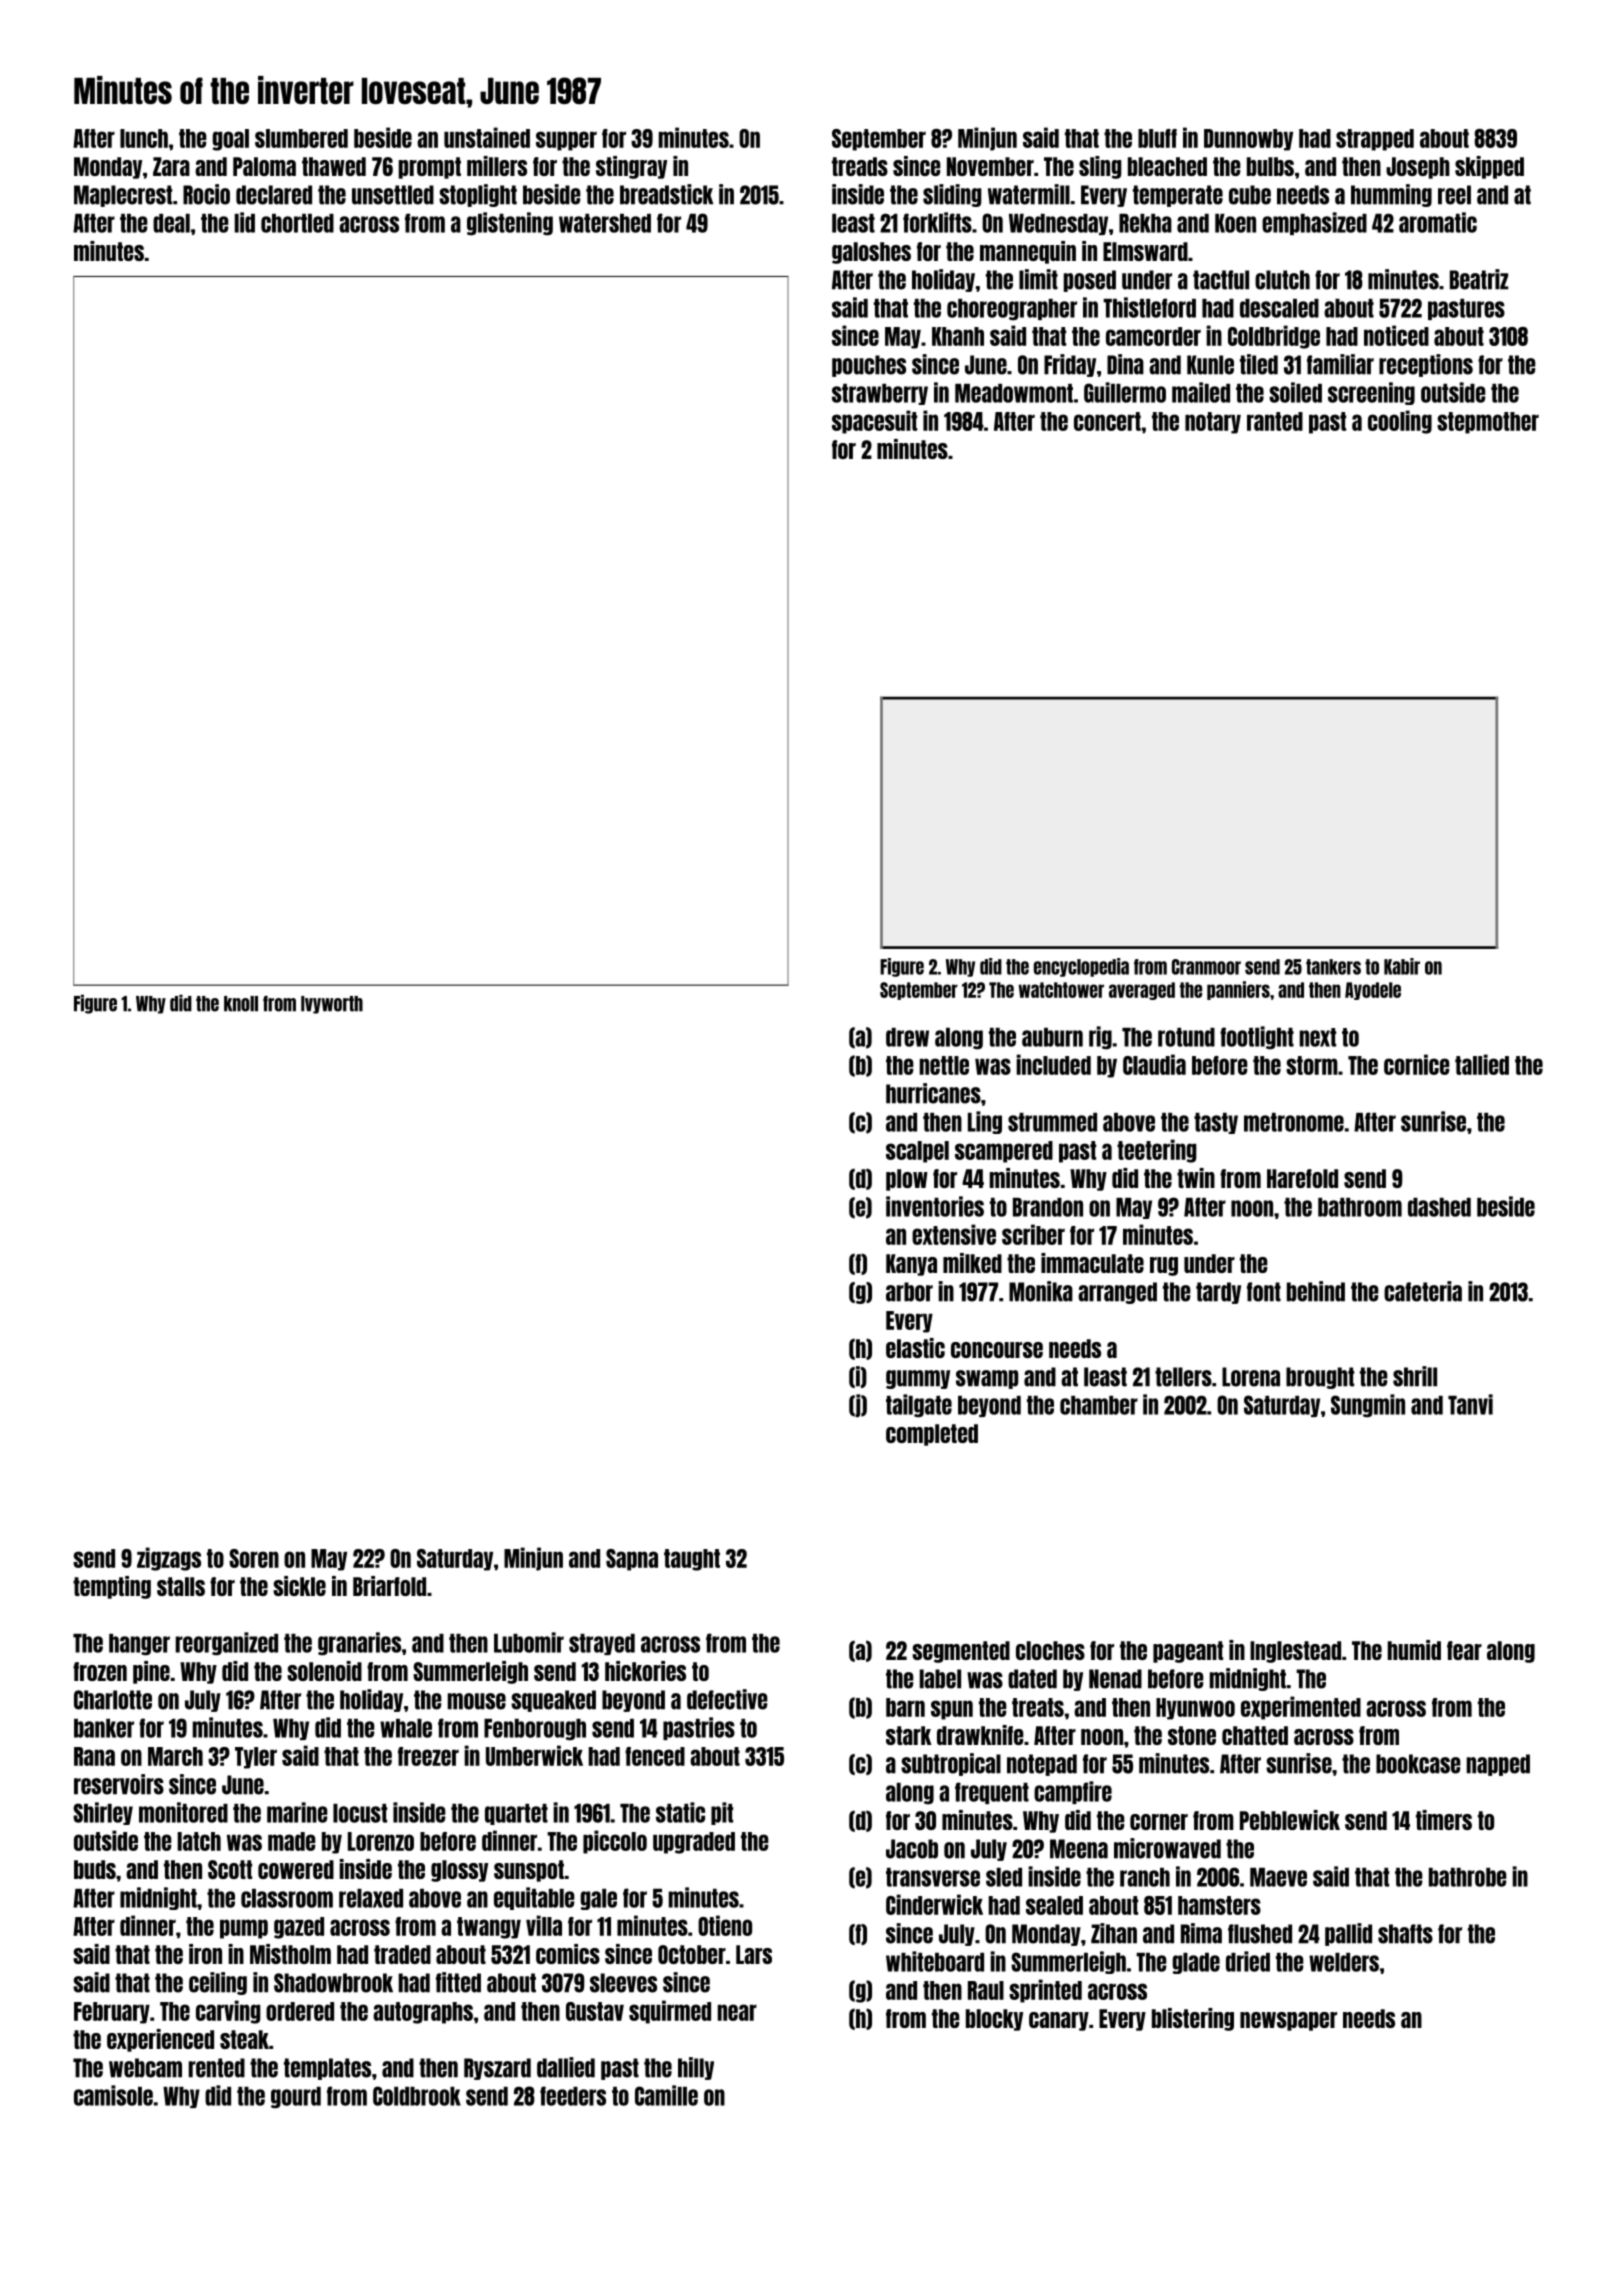  Describe the element at coordinates (1470, 1404) in the screenshot. I see `Tanvi` at that location.
